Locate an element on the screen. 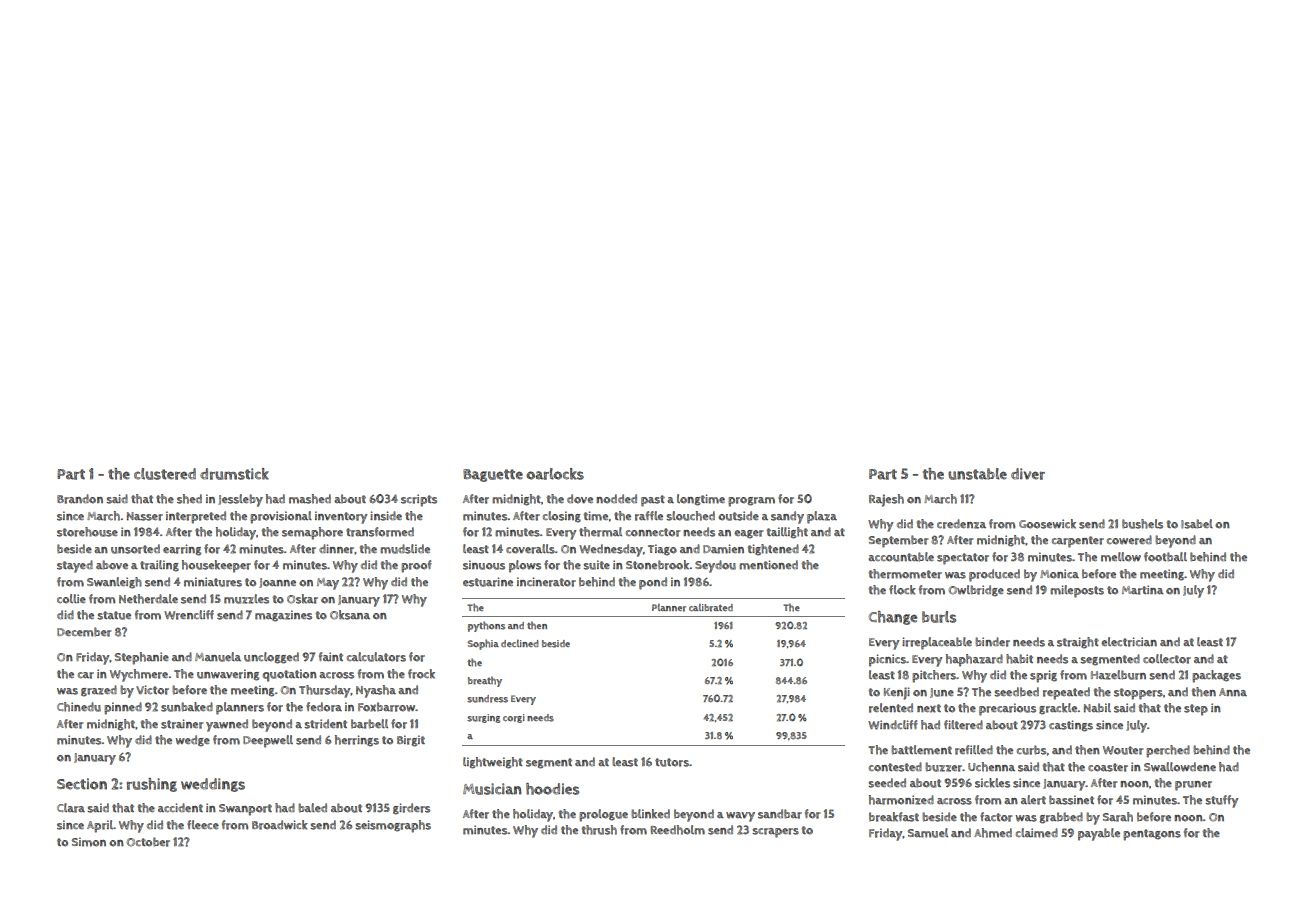  perched is located at coordinates (1168, 751).
